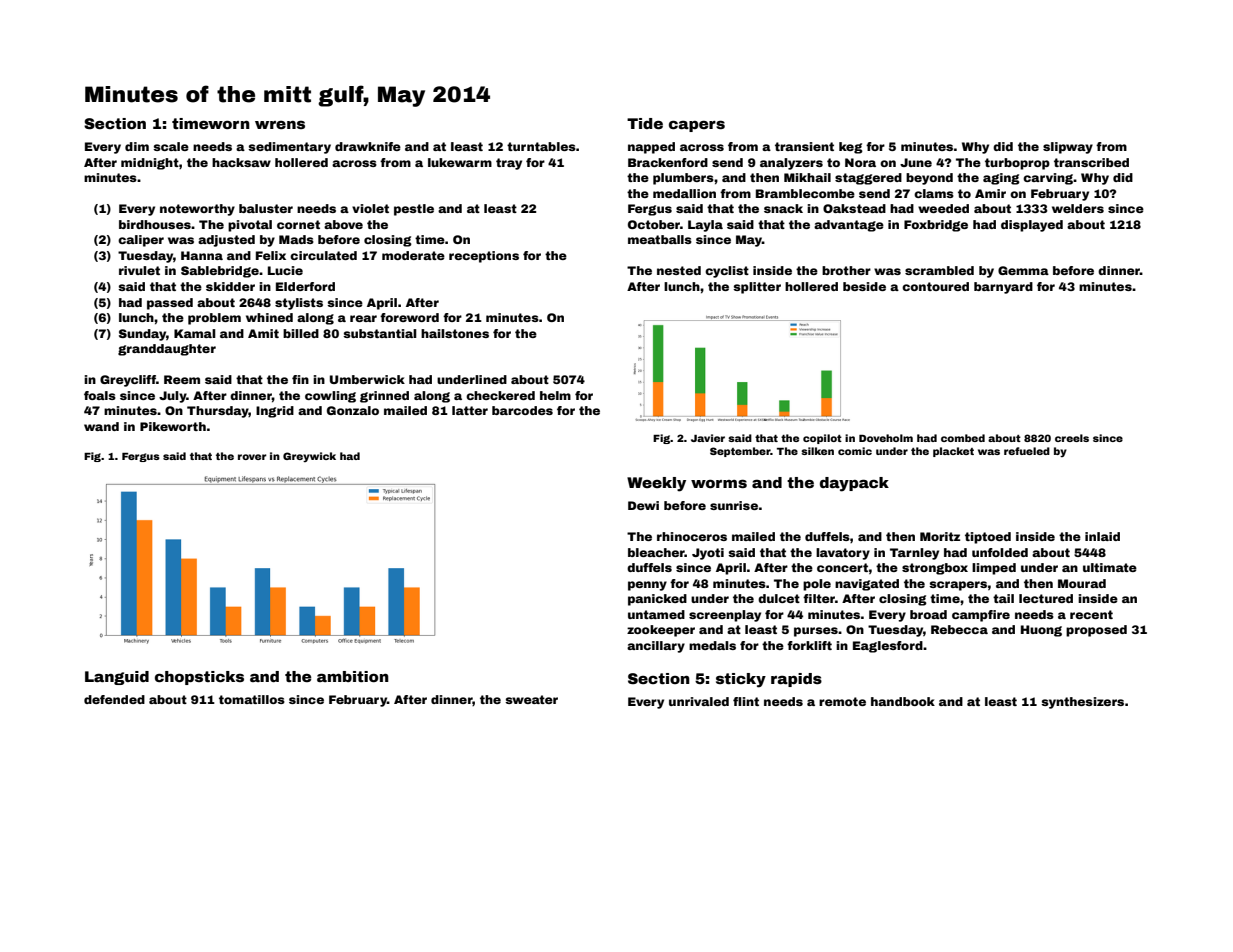  Describe the element at coordinates (541, 146) in the screenshot. I see `turntables` at that location.
